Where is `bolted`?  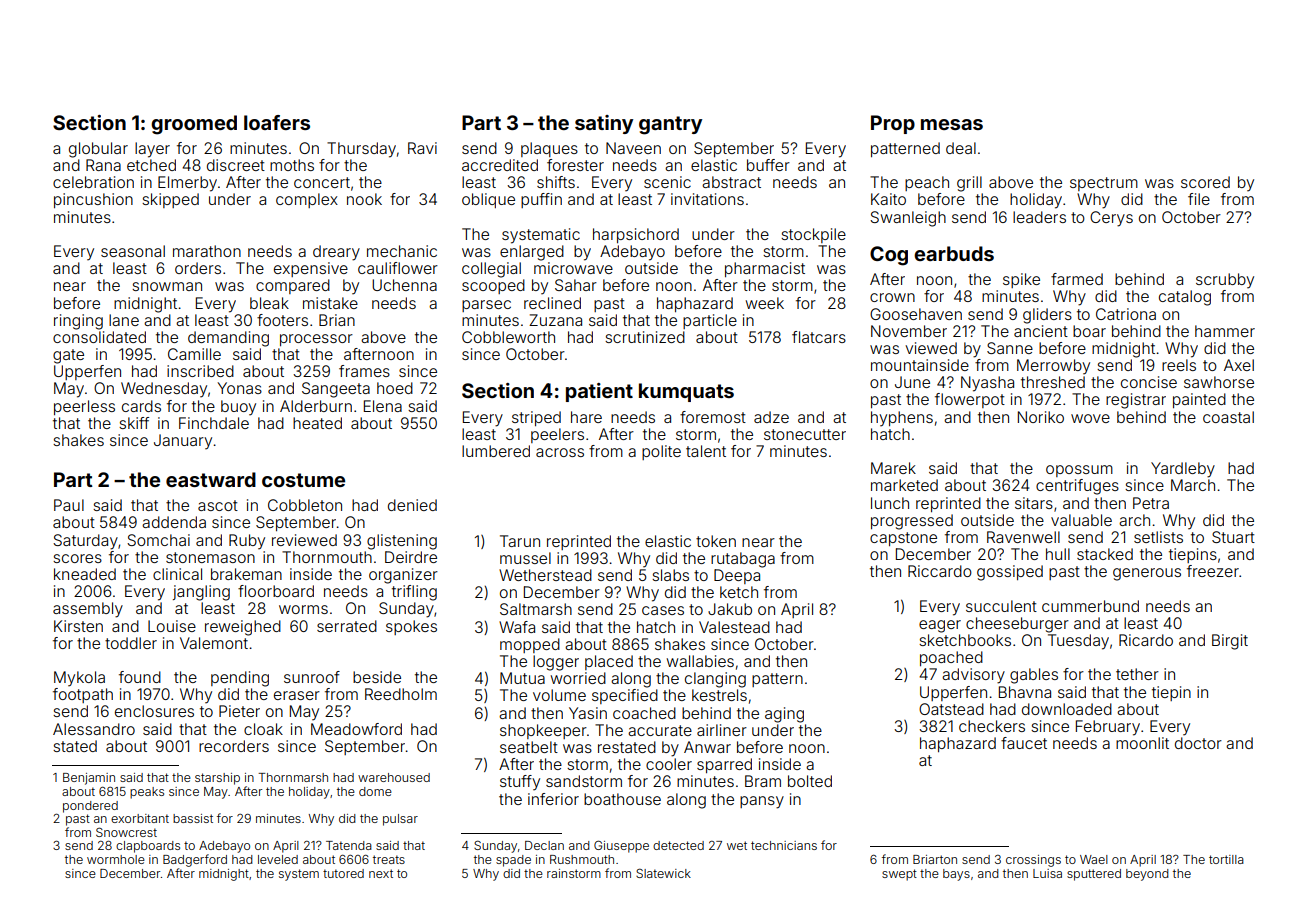 bolted is located at coordinates (810, 781).
